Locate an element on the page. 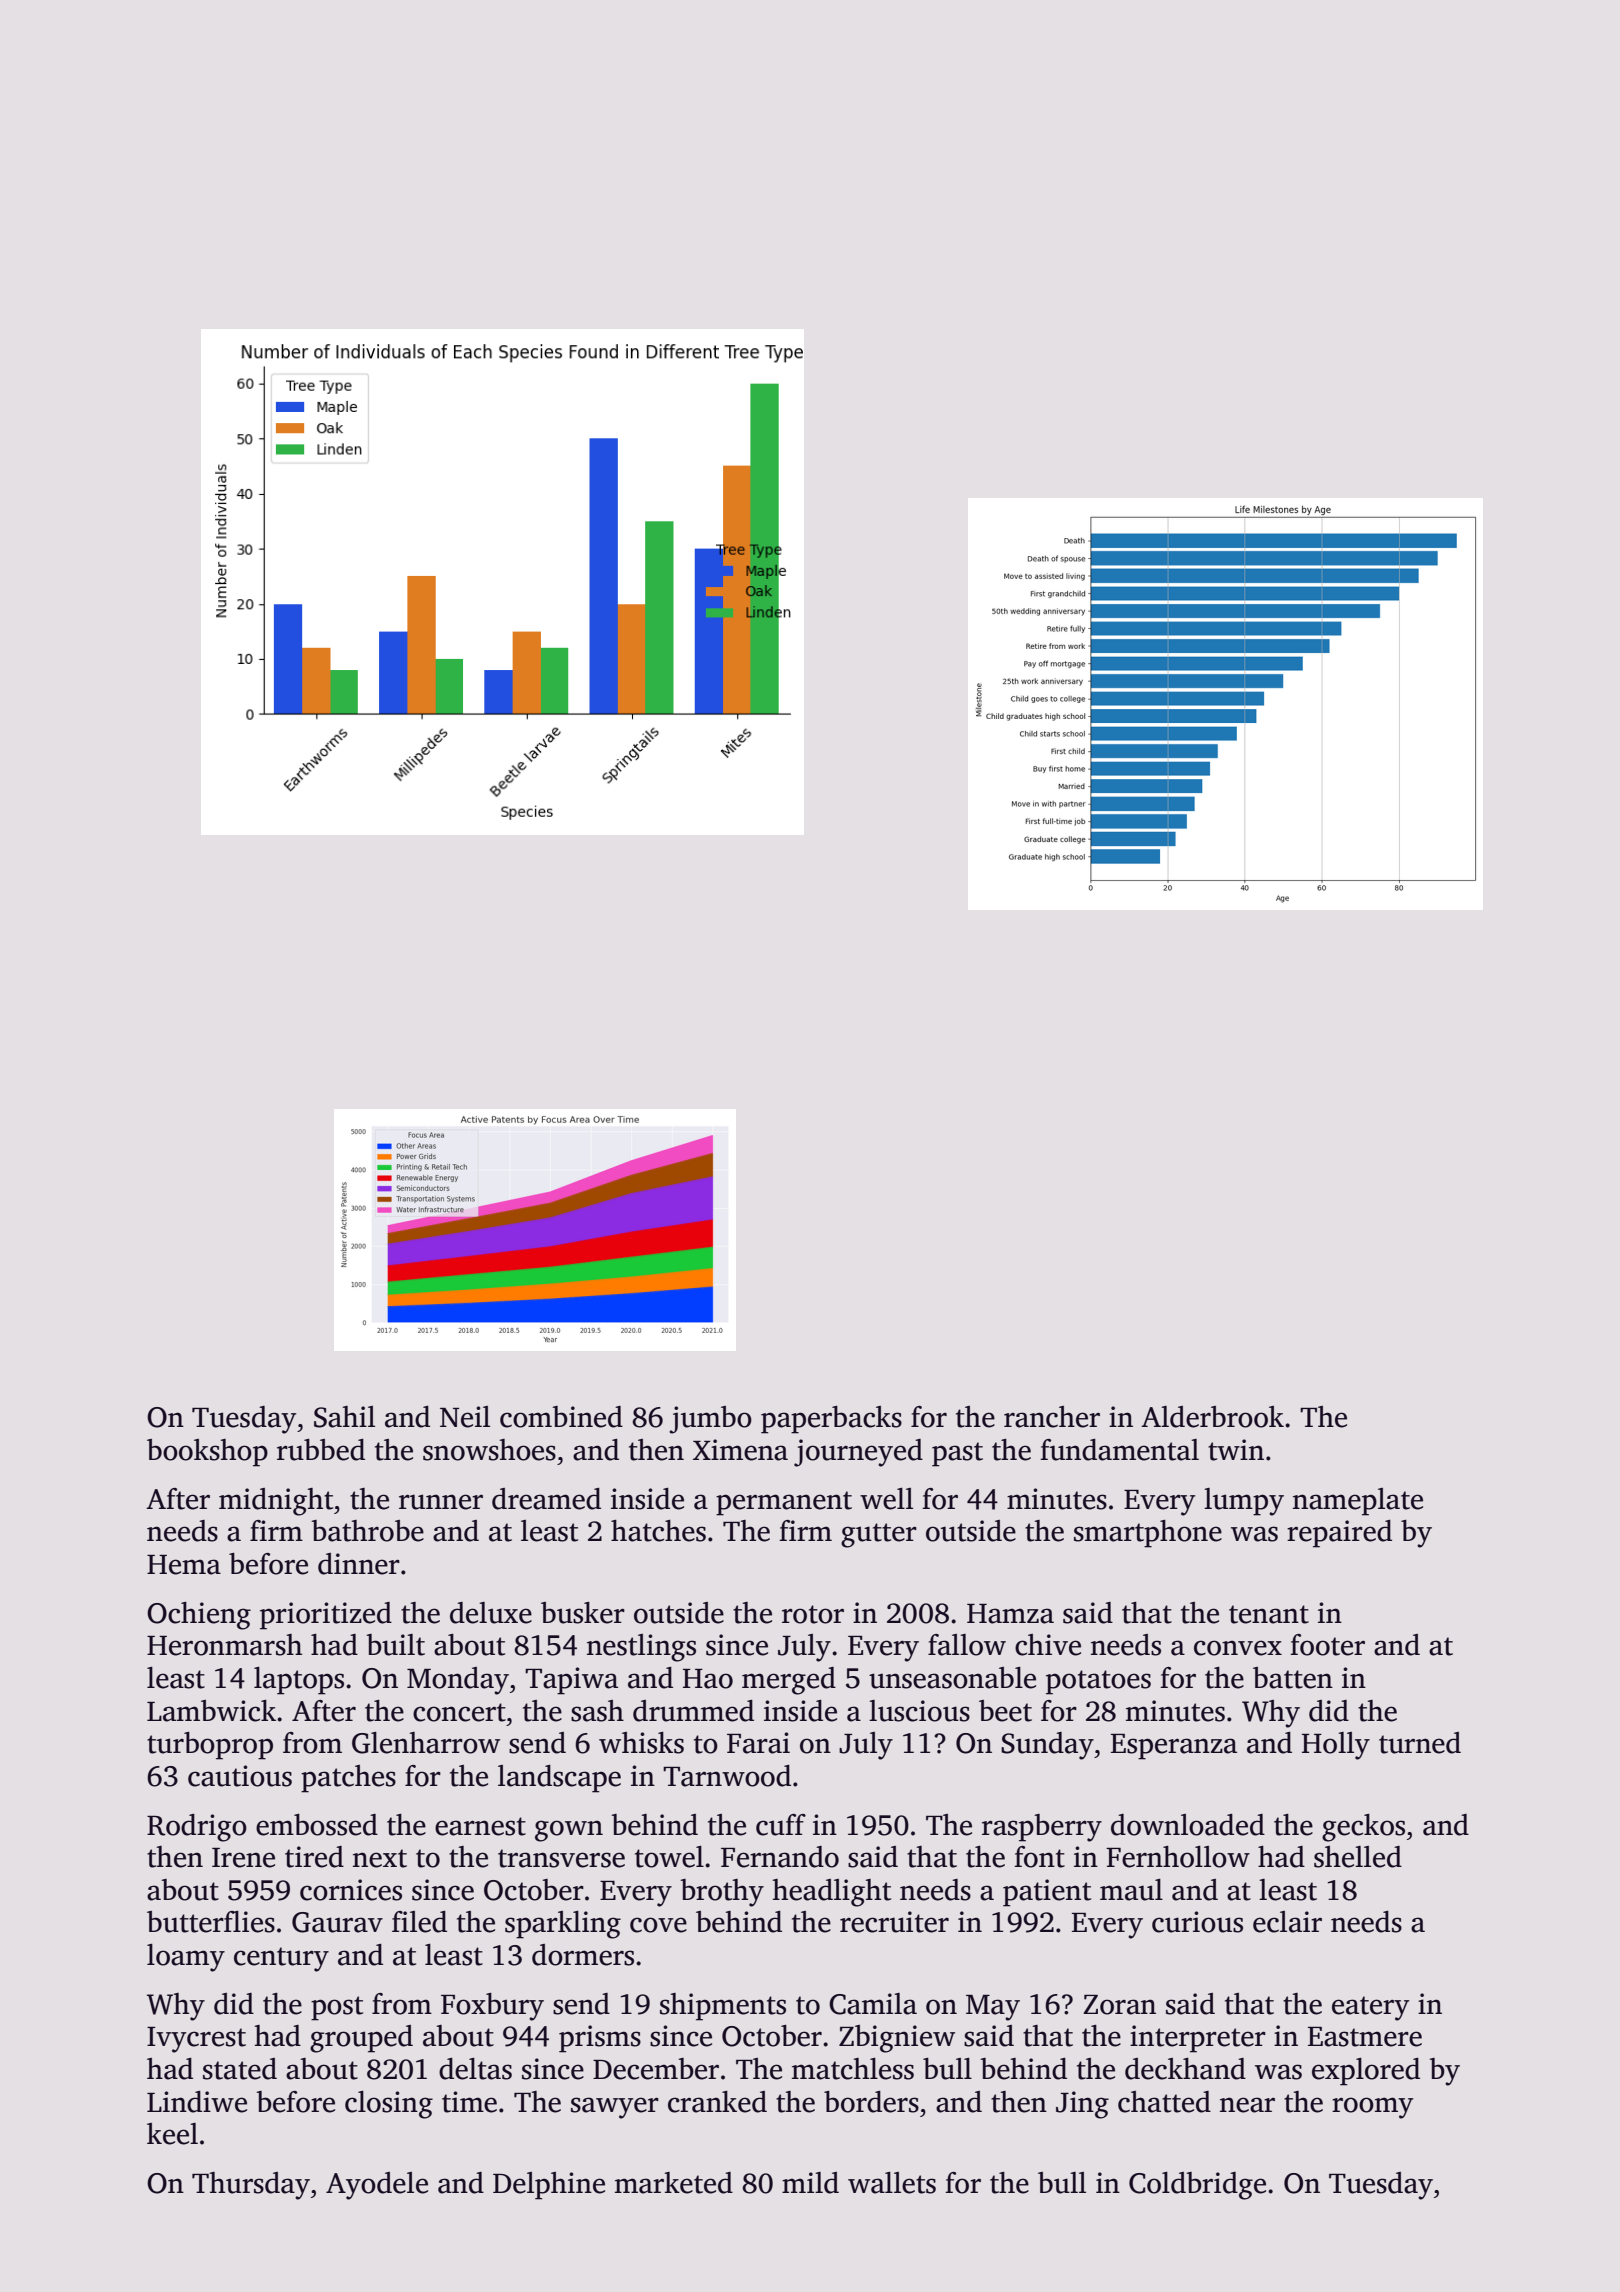  shelled is located at coordinates (1358, 1857).
